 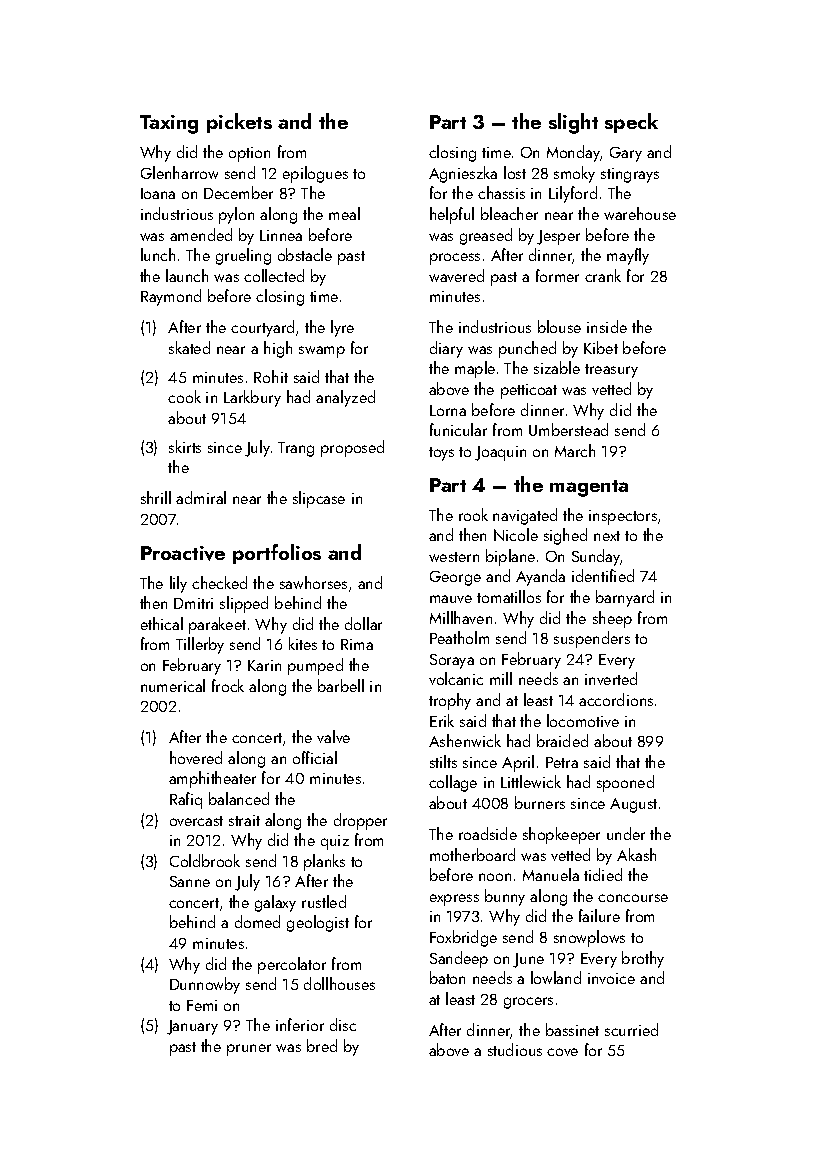 What do you see at coordinates (623, 517) in the document?
I see `inspectors` at bounding box center [623, 517].
